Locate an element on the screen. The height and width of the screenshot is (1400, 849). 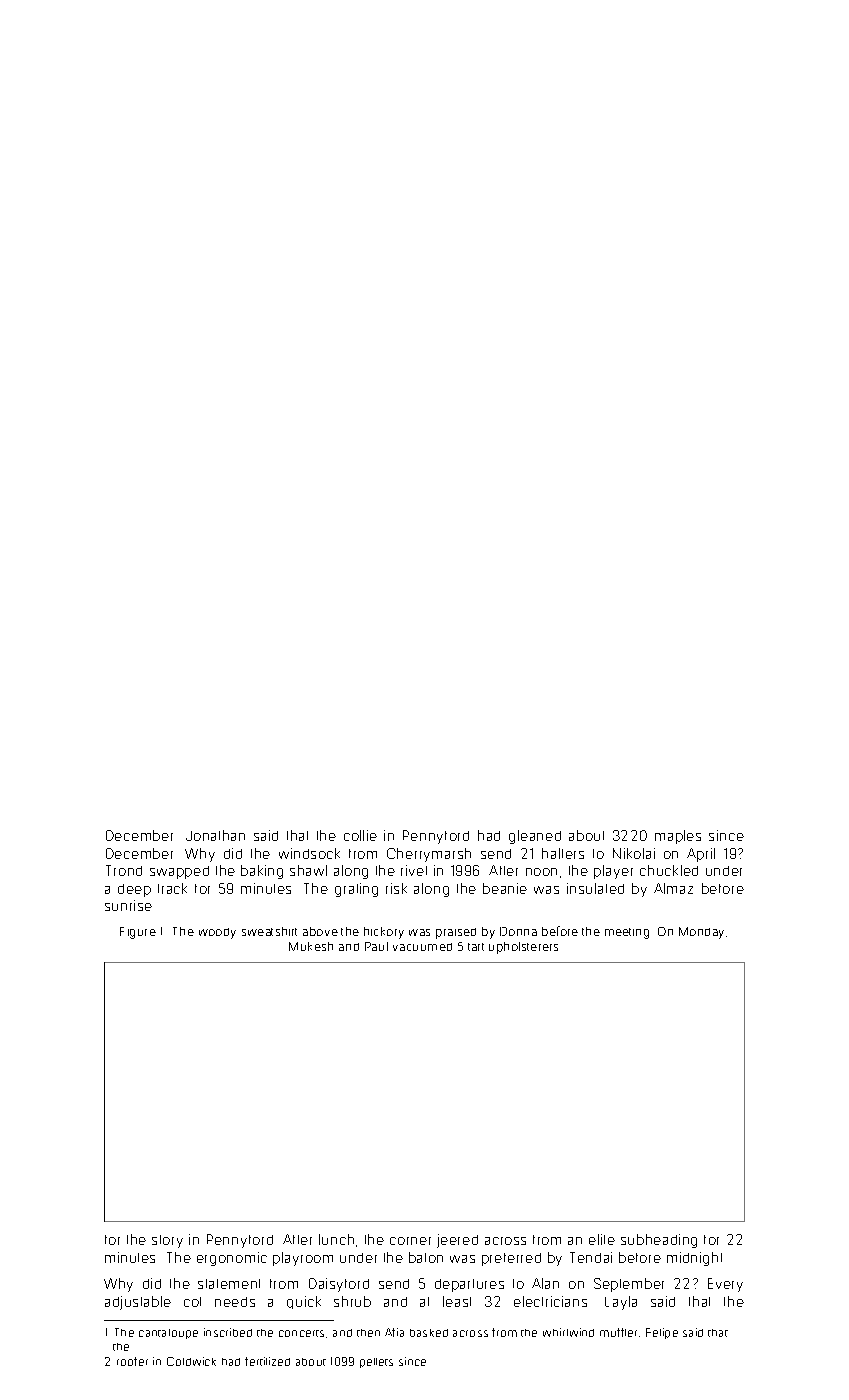
maples is located at coordinates (678, 837).
